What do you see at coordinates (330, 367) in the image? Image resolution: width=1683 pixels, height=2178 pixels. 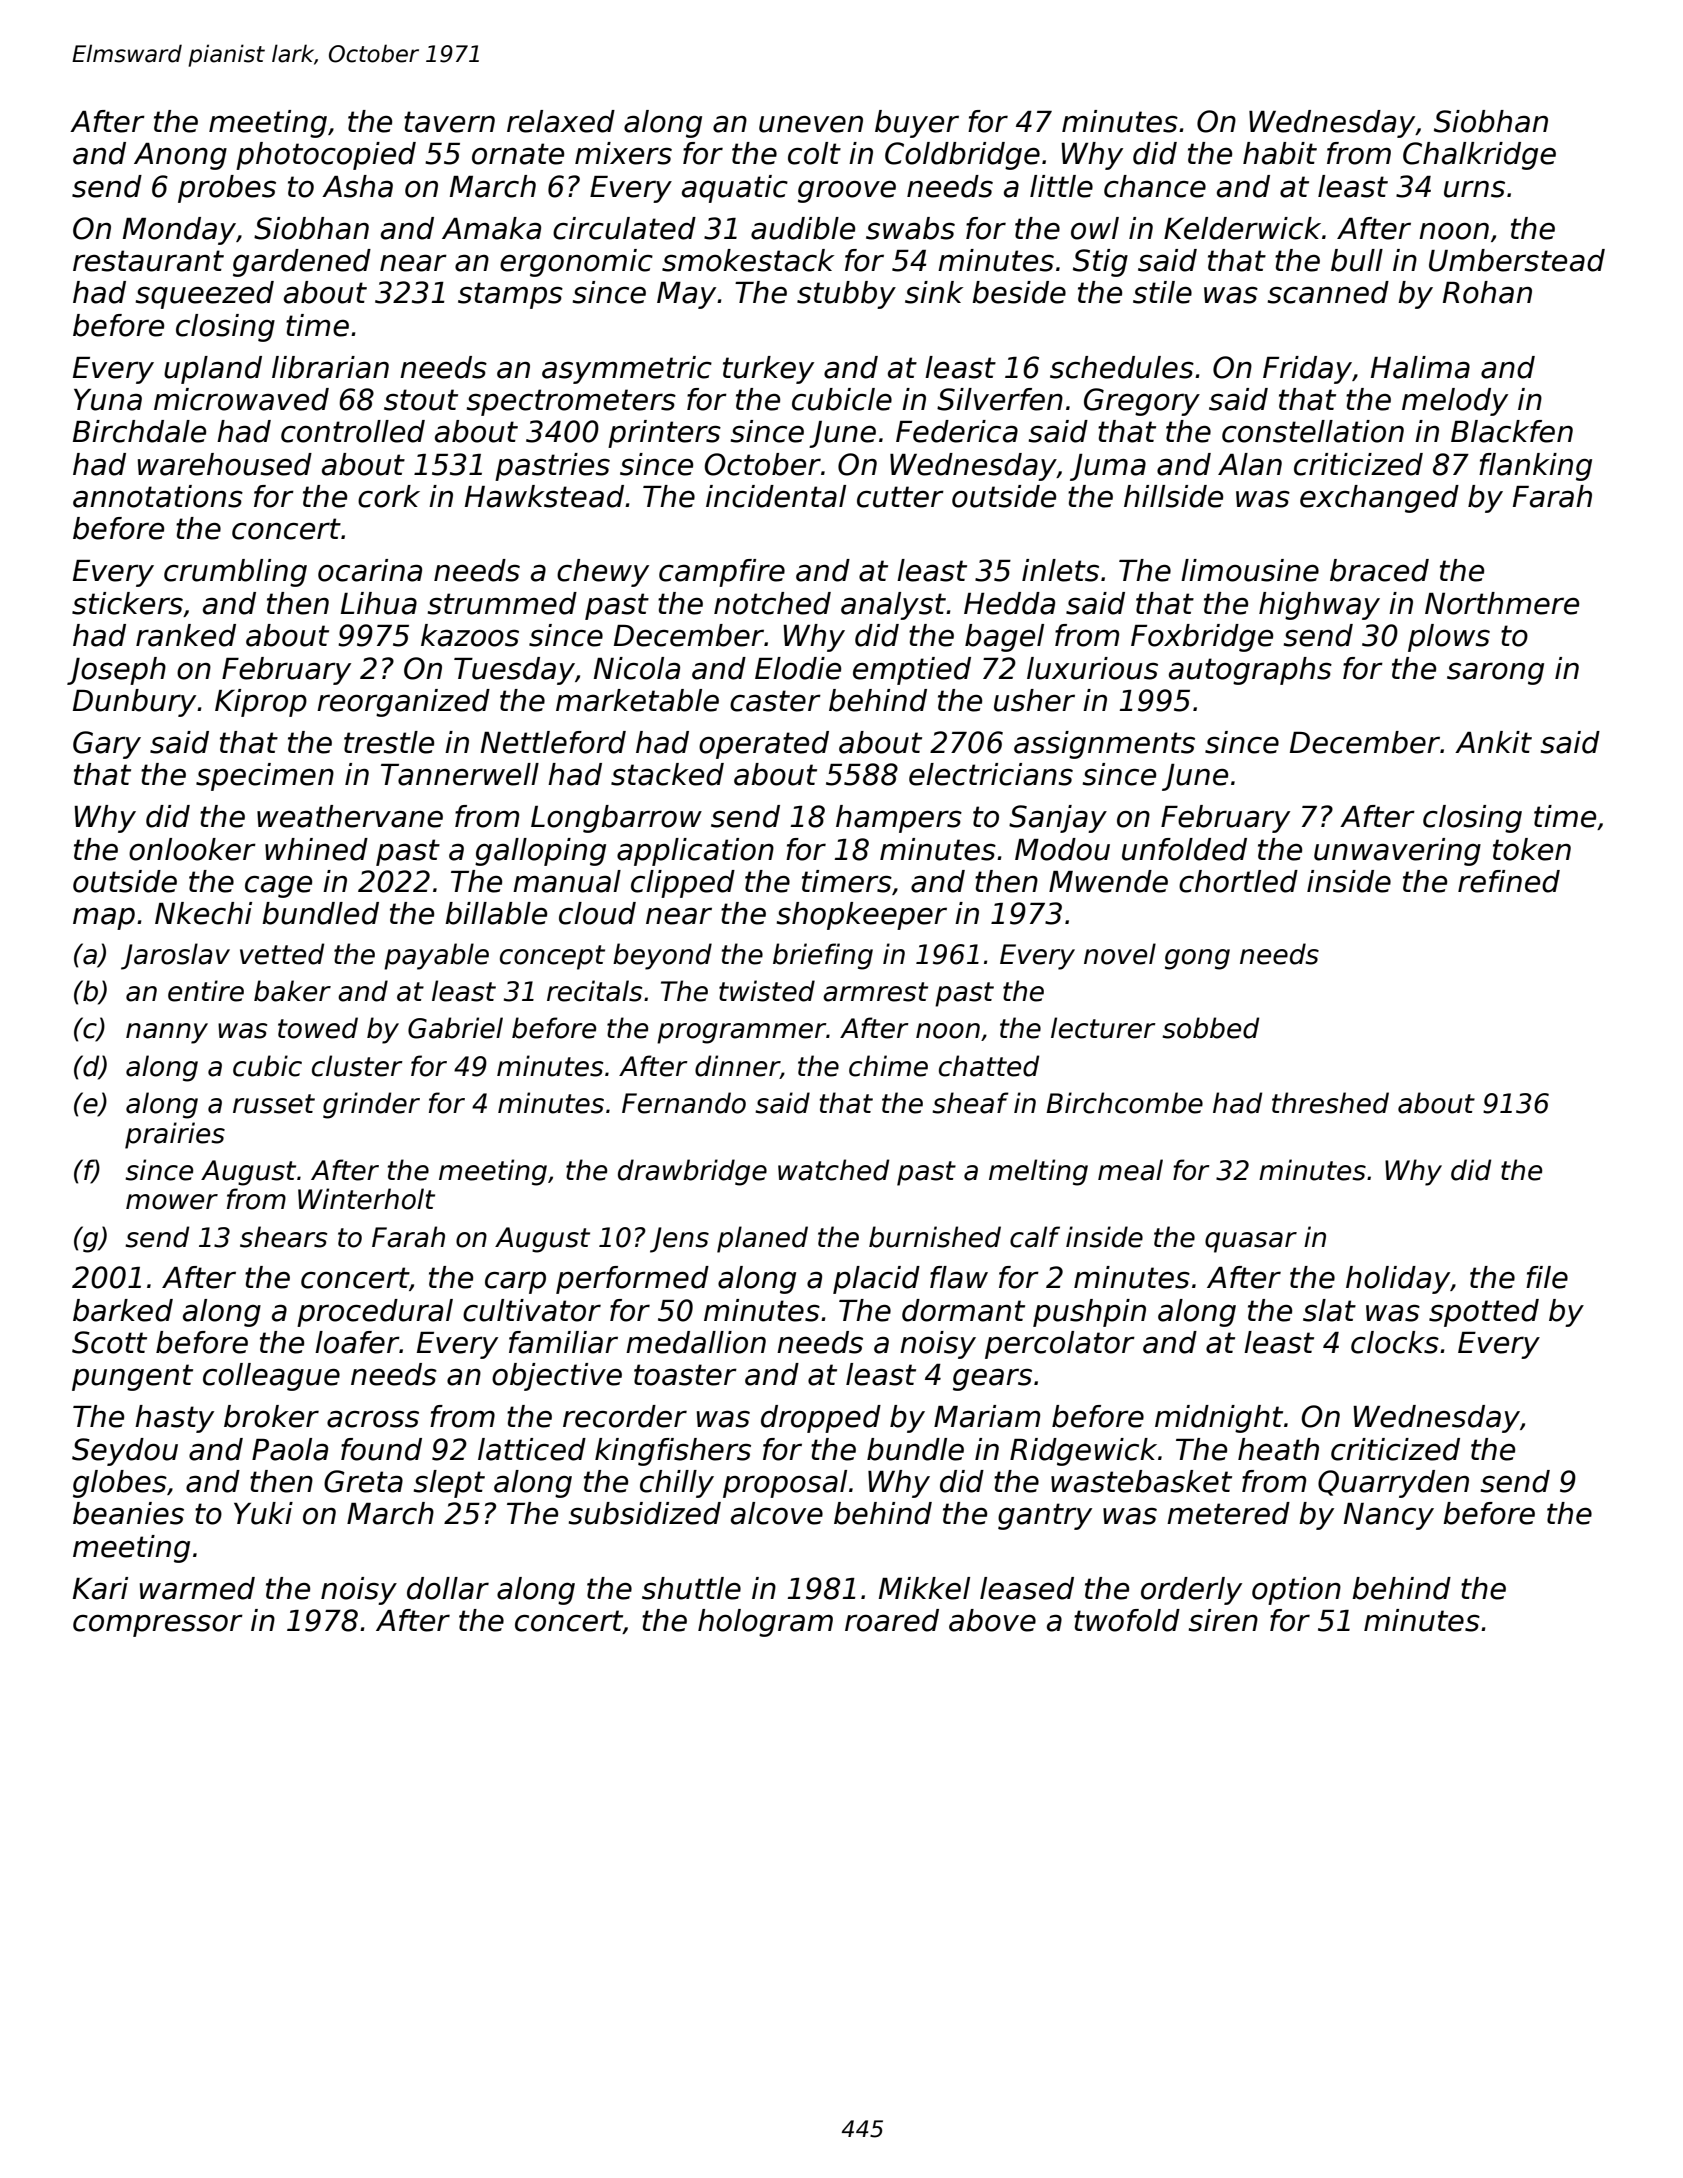 I see `librarian` at bounding box center [330, 367].
